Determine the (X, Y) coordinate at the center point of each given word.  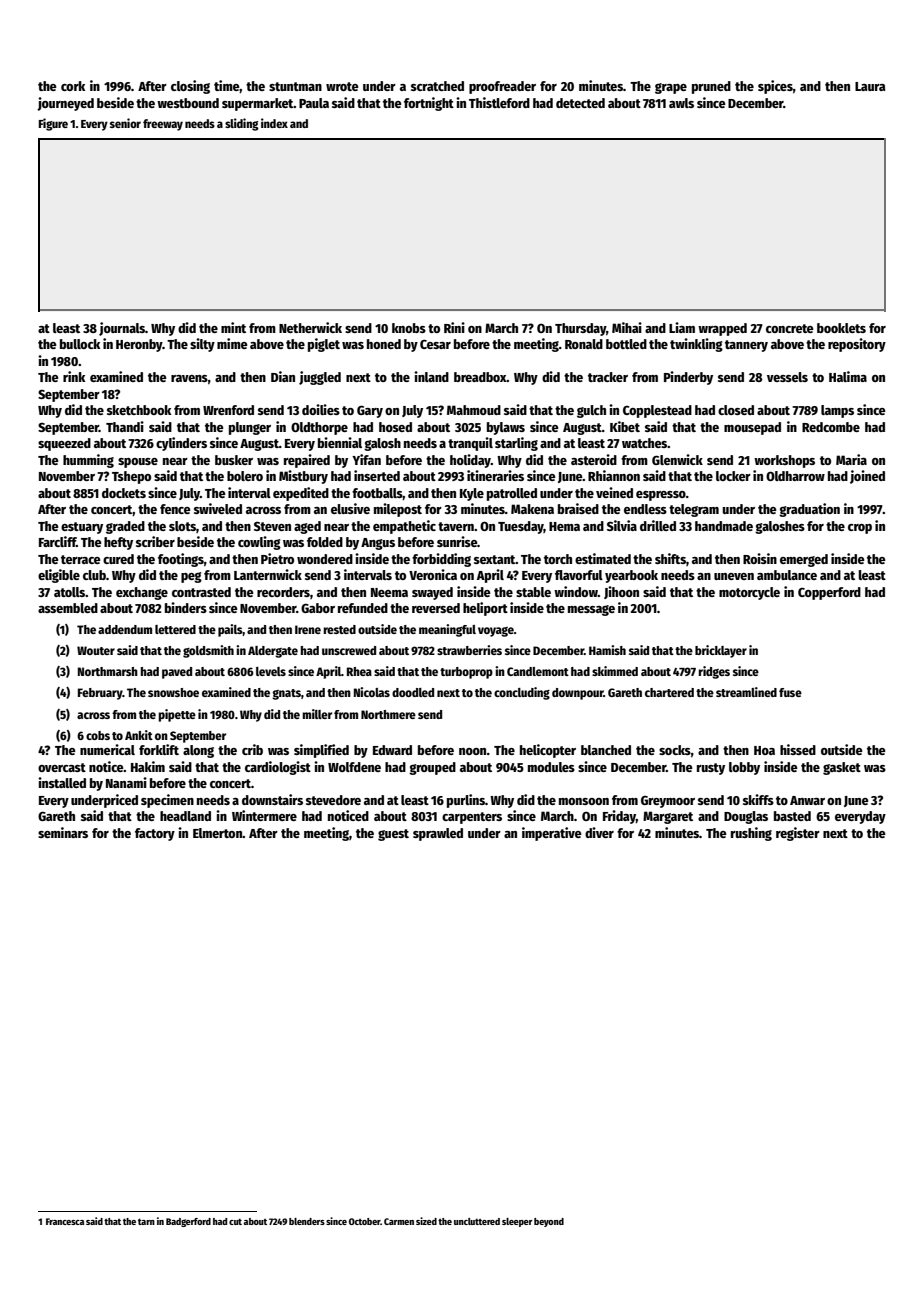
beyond (549, 1222)
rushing (751, 834)
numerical (107, 749)
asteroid (594, 459)
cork (73, 86)
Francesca (65, 1221)
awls (681, 103)
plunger (250, 428)
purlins (466, 801)
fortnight (429, 104)
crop (860, 529)
